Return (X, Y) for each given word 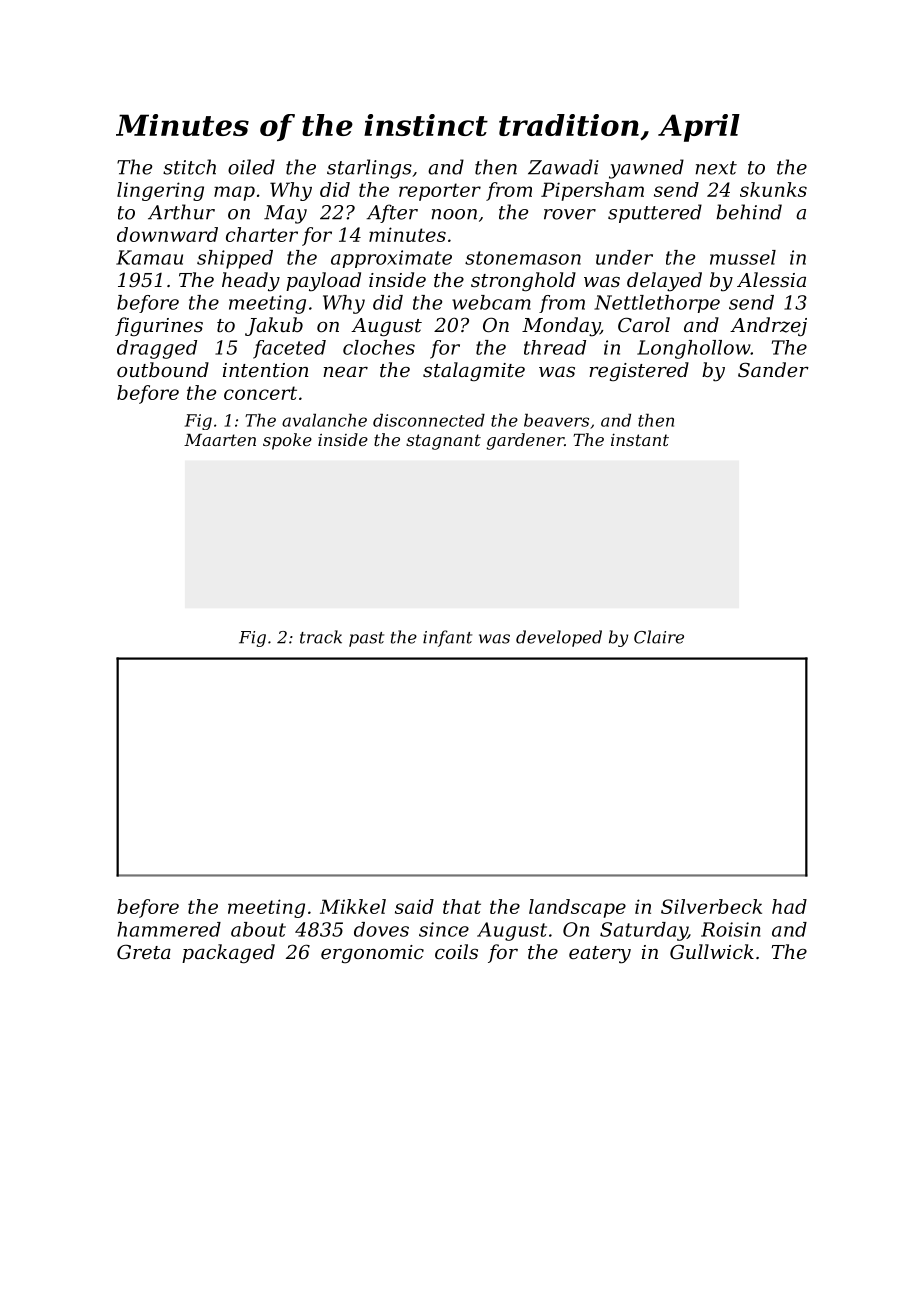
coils (456, 951)
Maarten (220, 440)
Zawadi (563, 167)
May (285, 214)
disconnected (429, 420)
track (321, 637)
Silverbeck (711, 906)
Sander (773, 369)
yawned (646, 169)
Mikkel (353, 906)
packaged (228, 954)
